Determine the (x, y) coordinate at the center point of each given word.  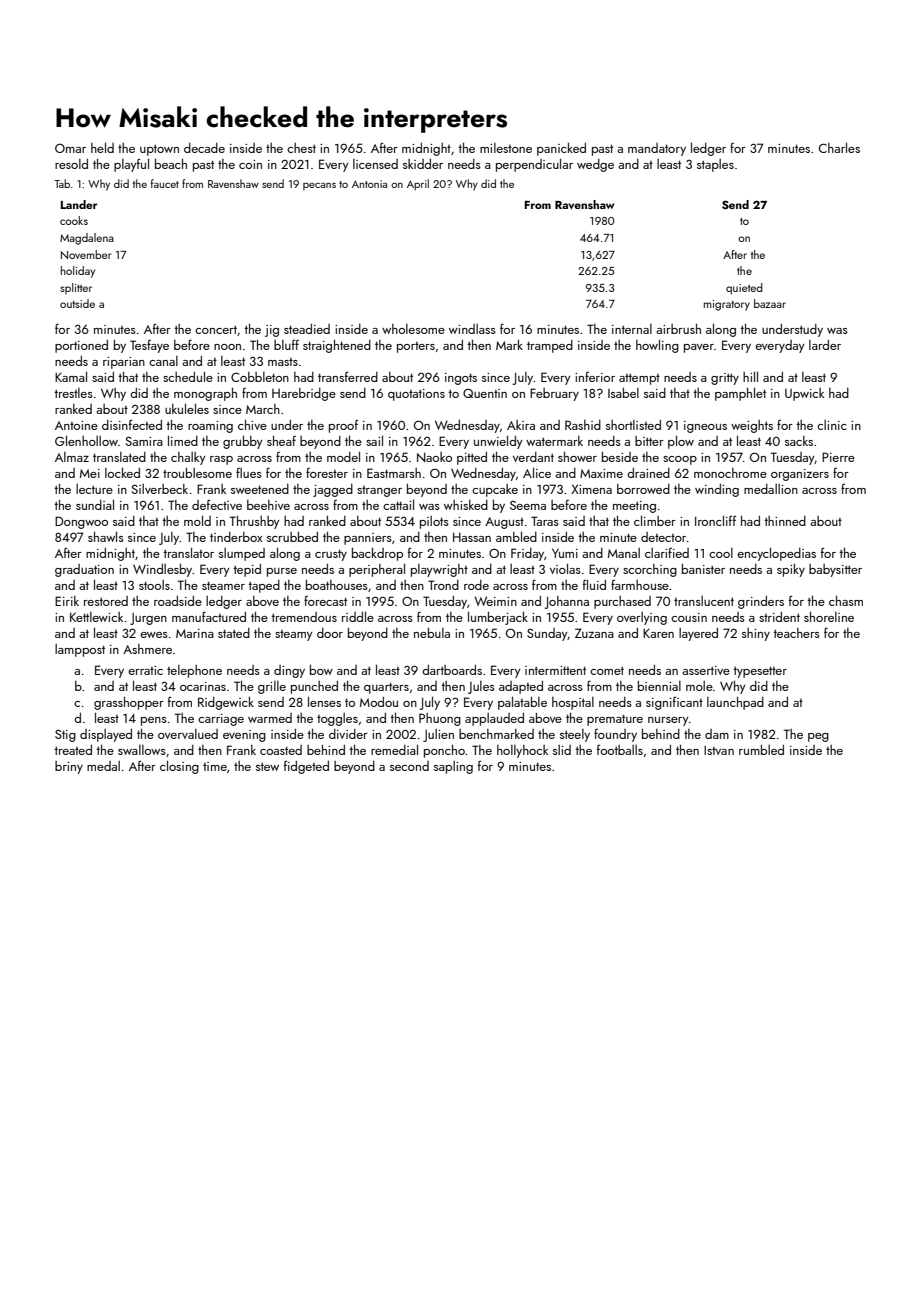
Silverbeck (159, 489)
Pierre (838, 457)
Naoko (434, 457)
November (86, 254)
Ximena (591, 489)
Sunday (547, 634)
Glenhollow (86, 440)
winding (717, 490)
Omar (70, 148)
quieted (744, 289)
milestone (506, 148)
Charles (839, 147)
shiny (756, 634)
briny (69, 767)
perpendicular (534, 165)
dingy (289, 671)
